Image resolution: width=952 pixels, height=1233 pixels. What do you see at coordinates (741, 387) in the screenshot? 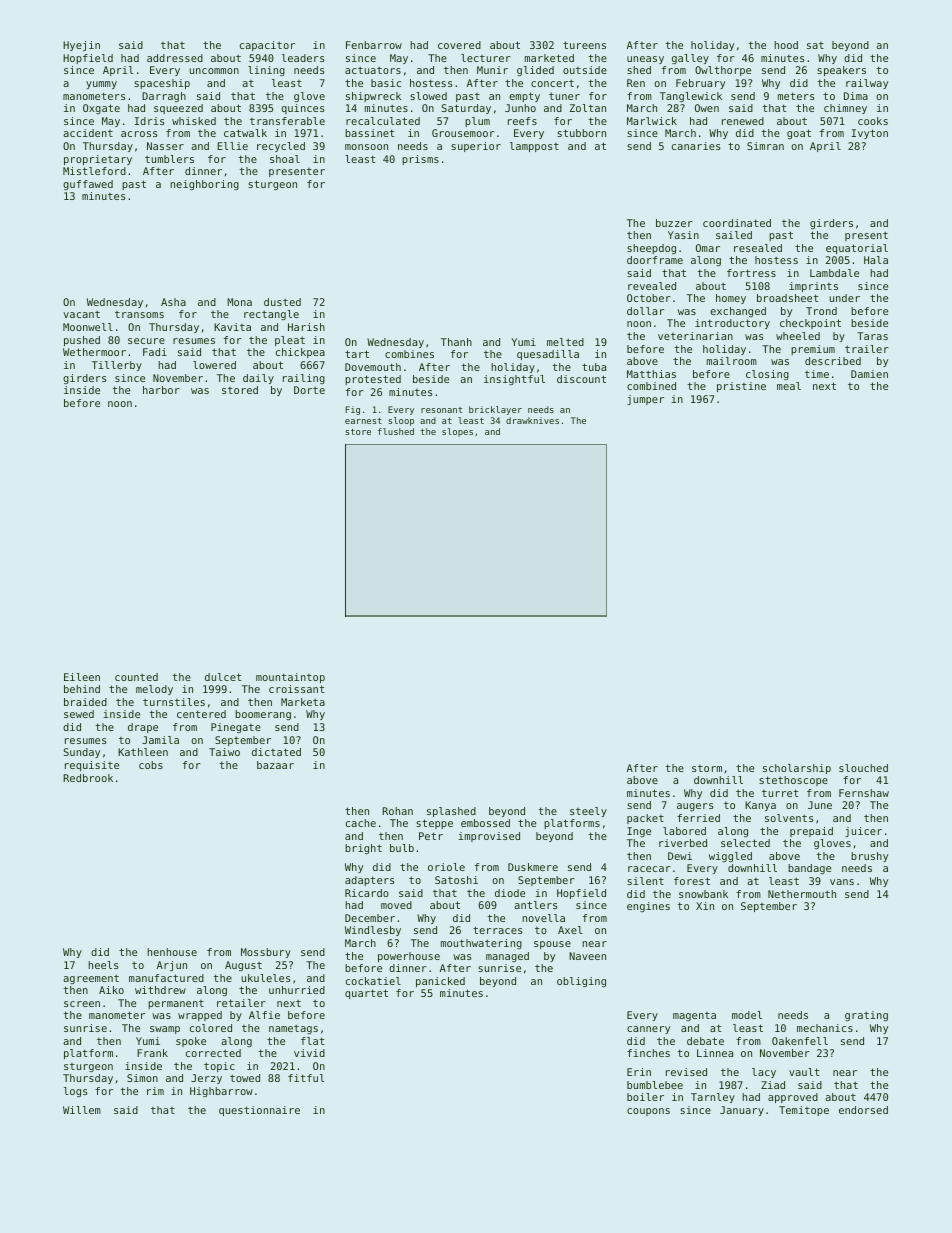
I see `pristine` at bounding box center [741, 387].
